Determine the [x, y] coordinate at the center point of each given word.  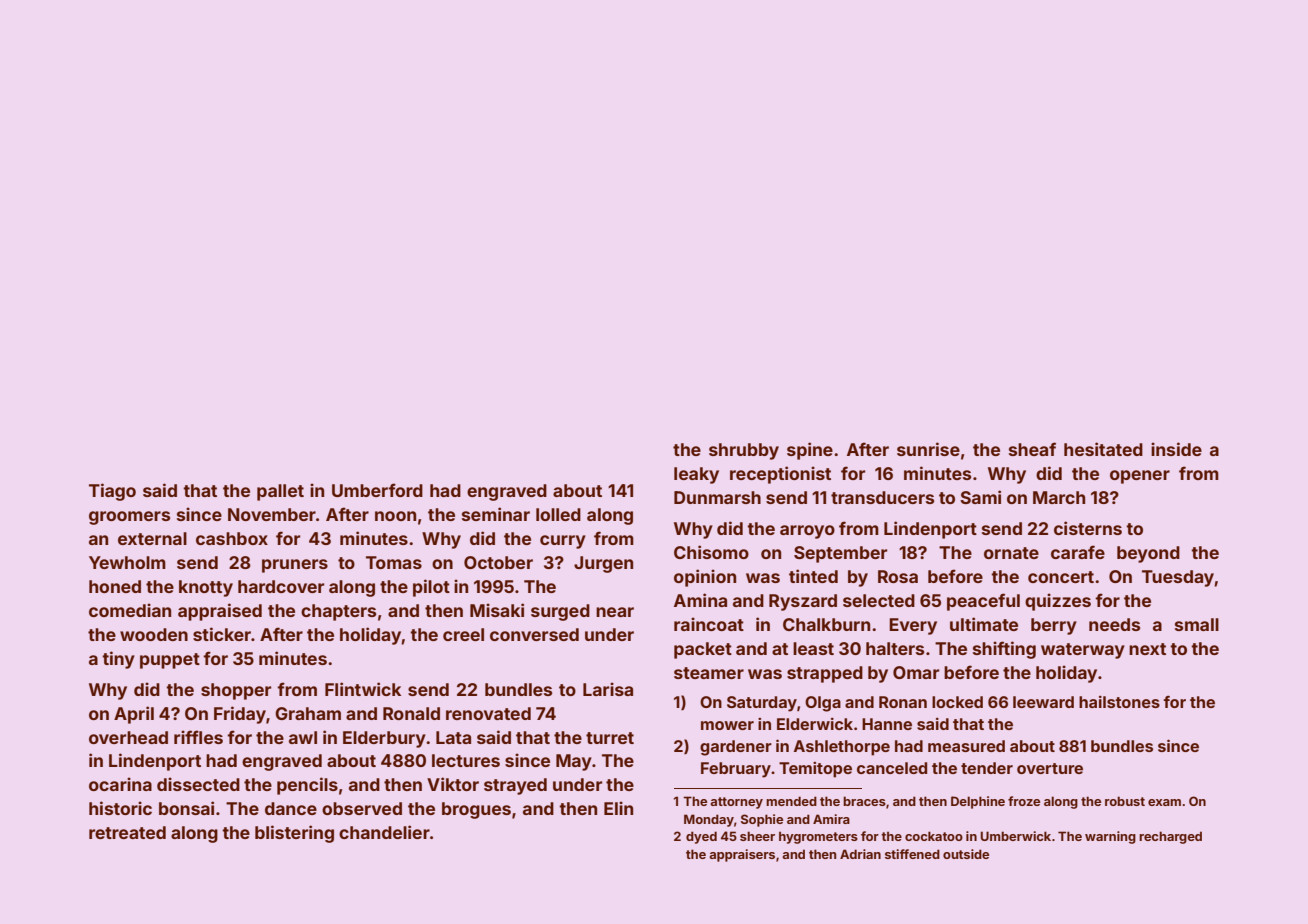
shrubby [744, 451]
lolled [558, 514]
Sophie [762, 820]
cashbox [232, 538]
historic [120, 808]
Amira [831, 819]
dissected [198, 784]
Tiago [112, 492]
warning [1110, 837]
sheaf [1032, 449]
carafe [1078, 552]
